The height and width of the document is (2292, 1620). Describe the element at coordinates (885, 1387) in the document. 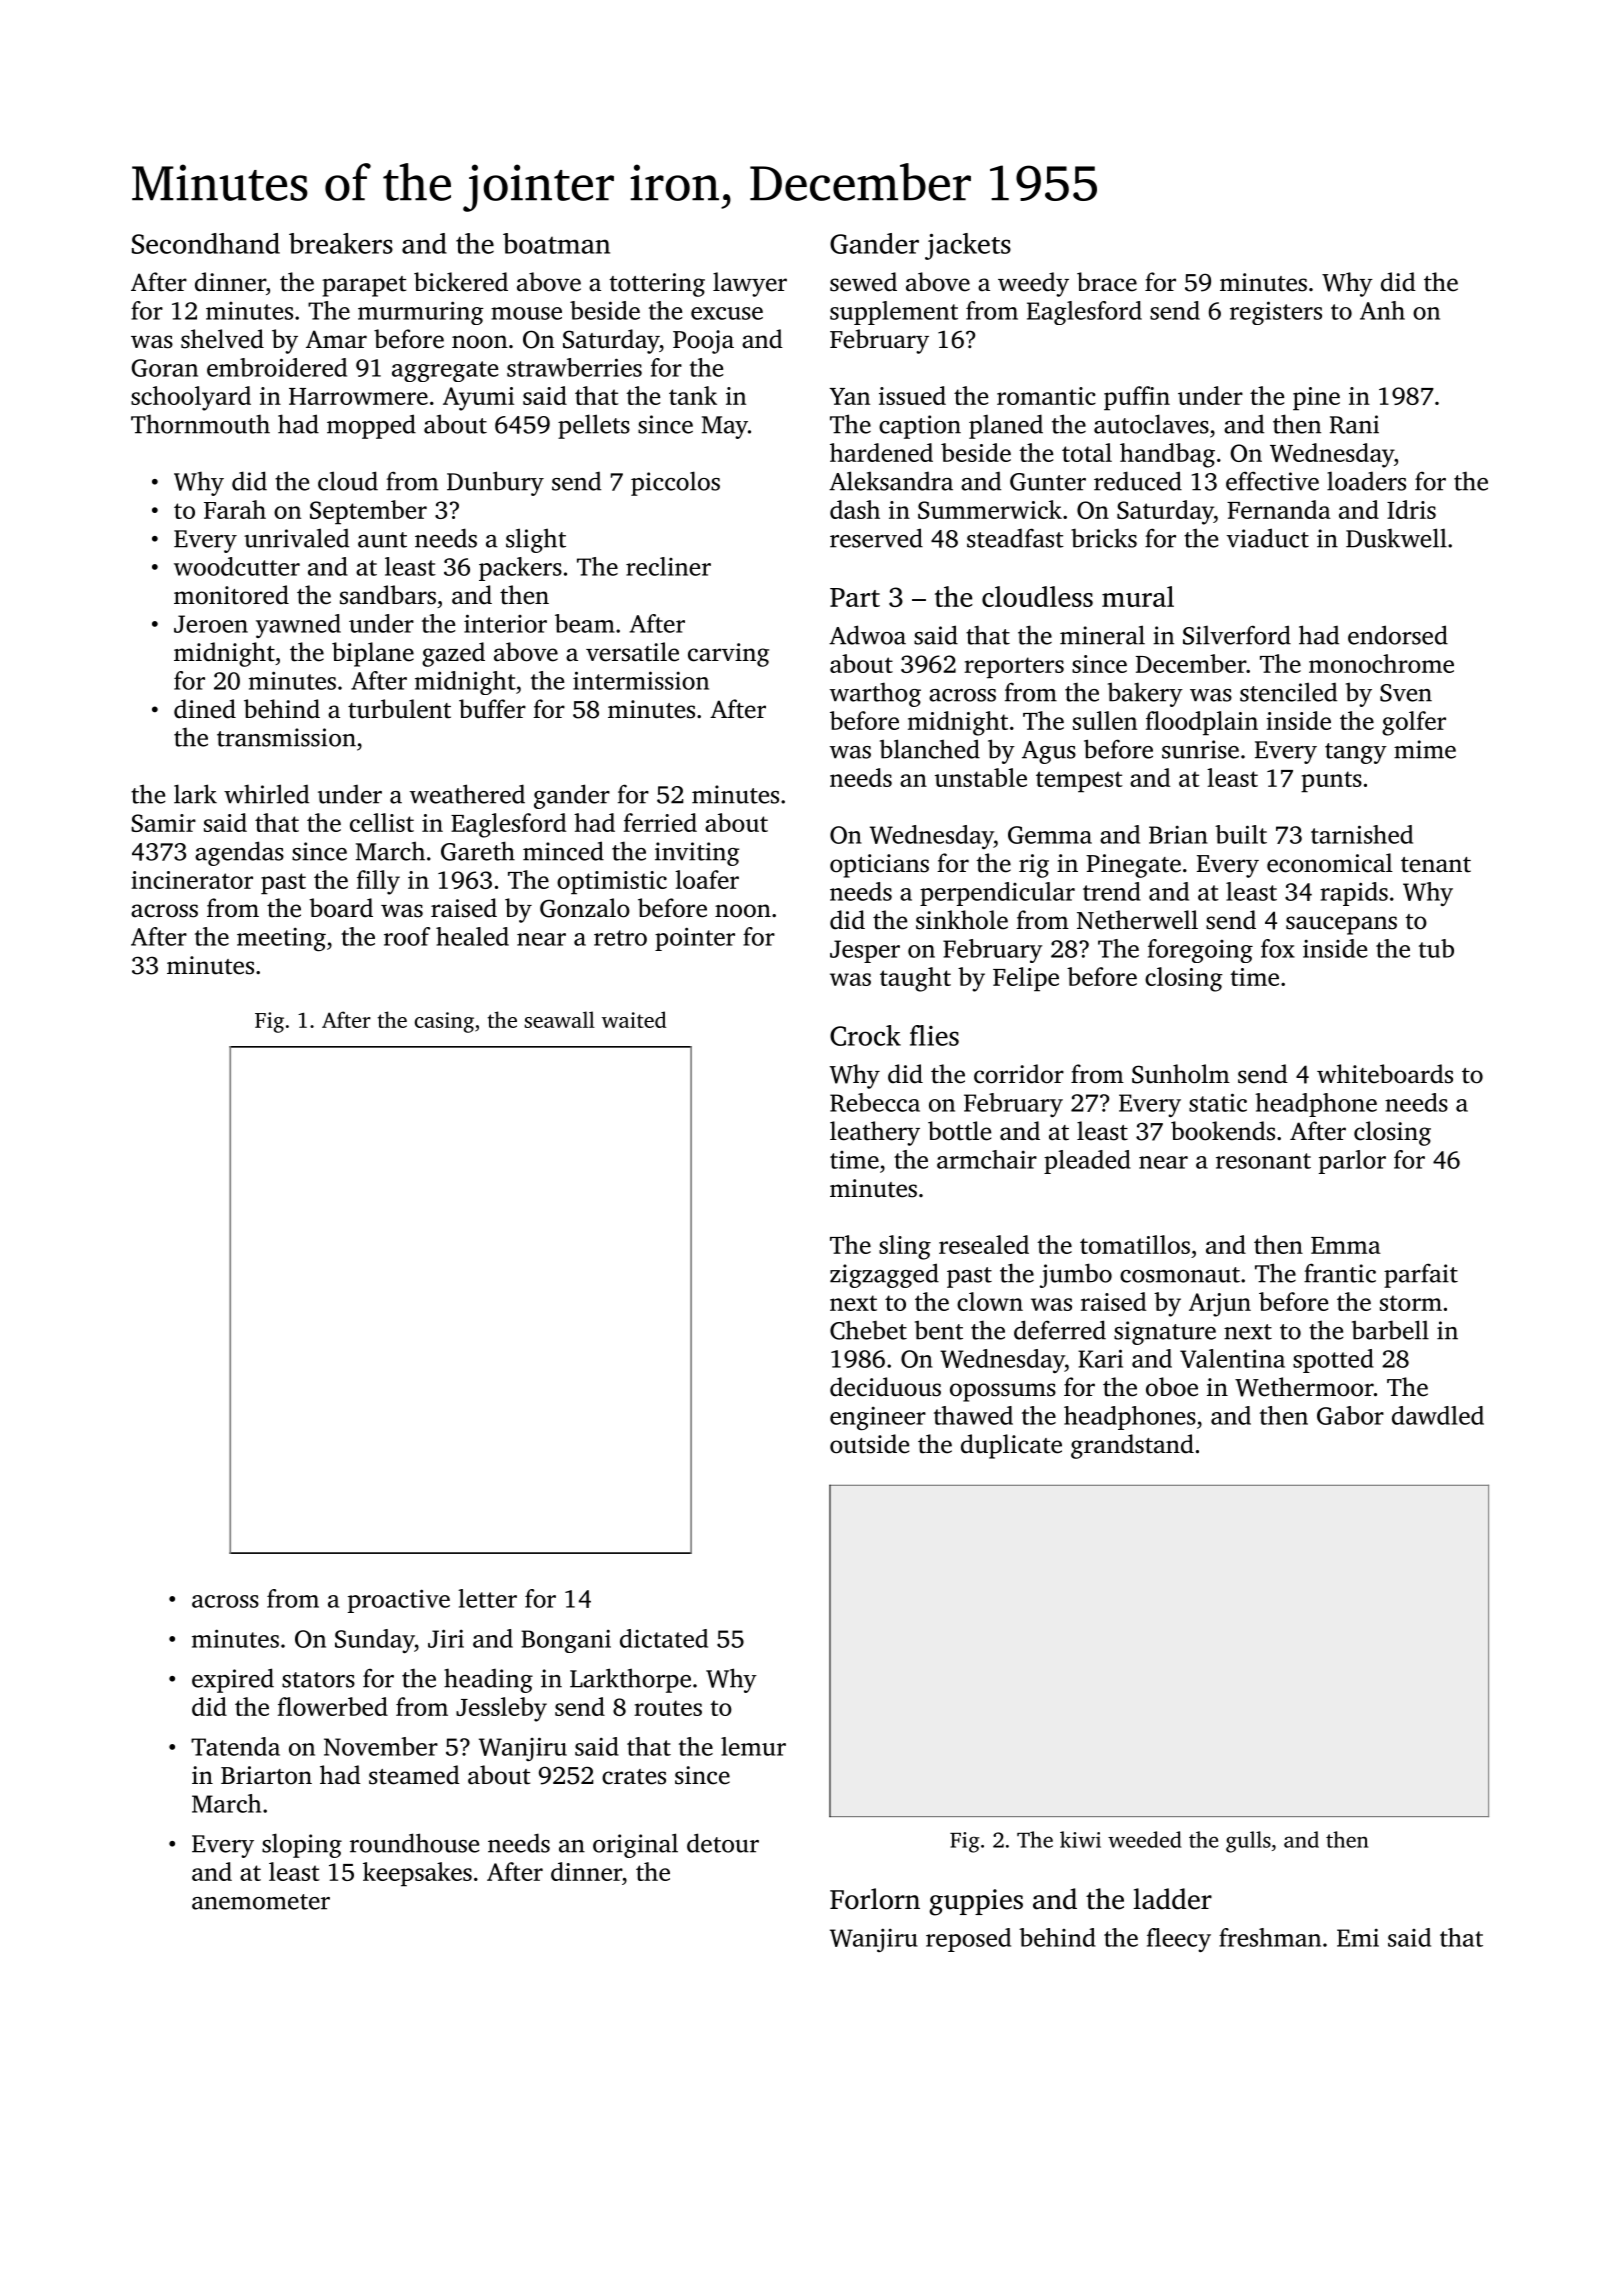

I see `deciduous` at that location.
